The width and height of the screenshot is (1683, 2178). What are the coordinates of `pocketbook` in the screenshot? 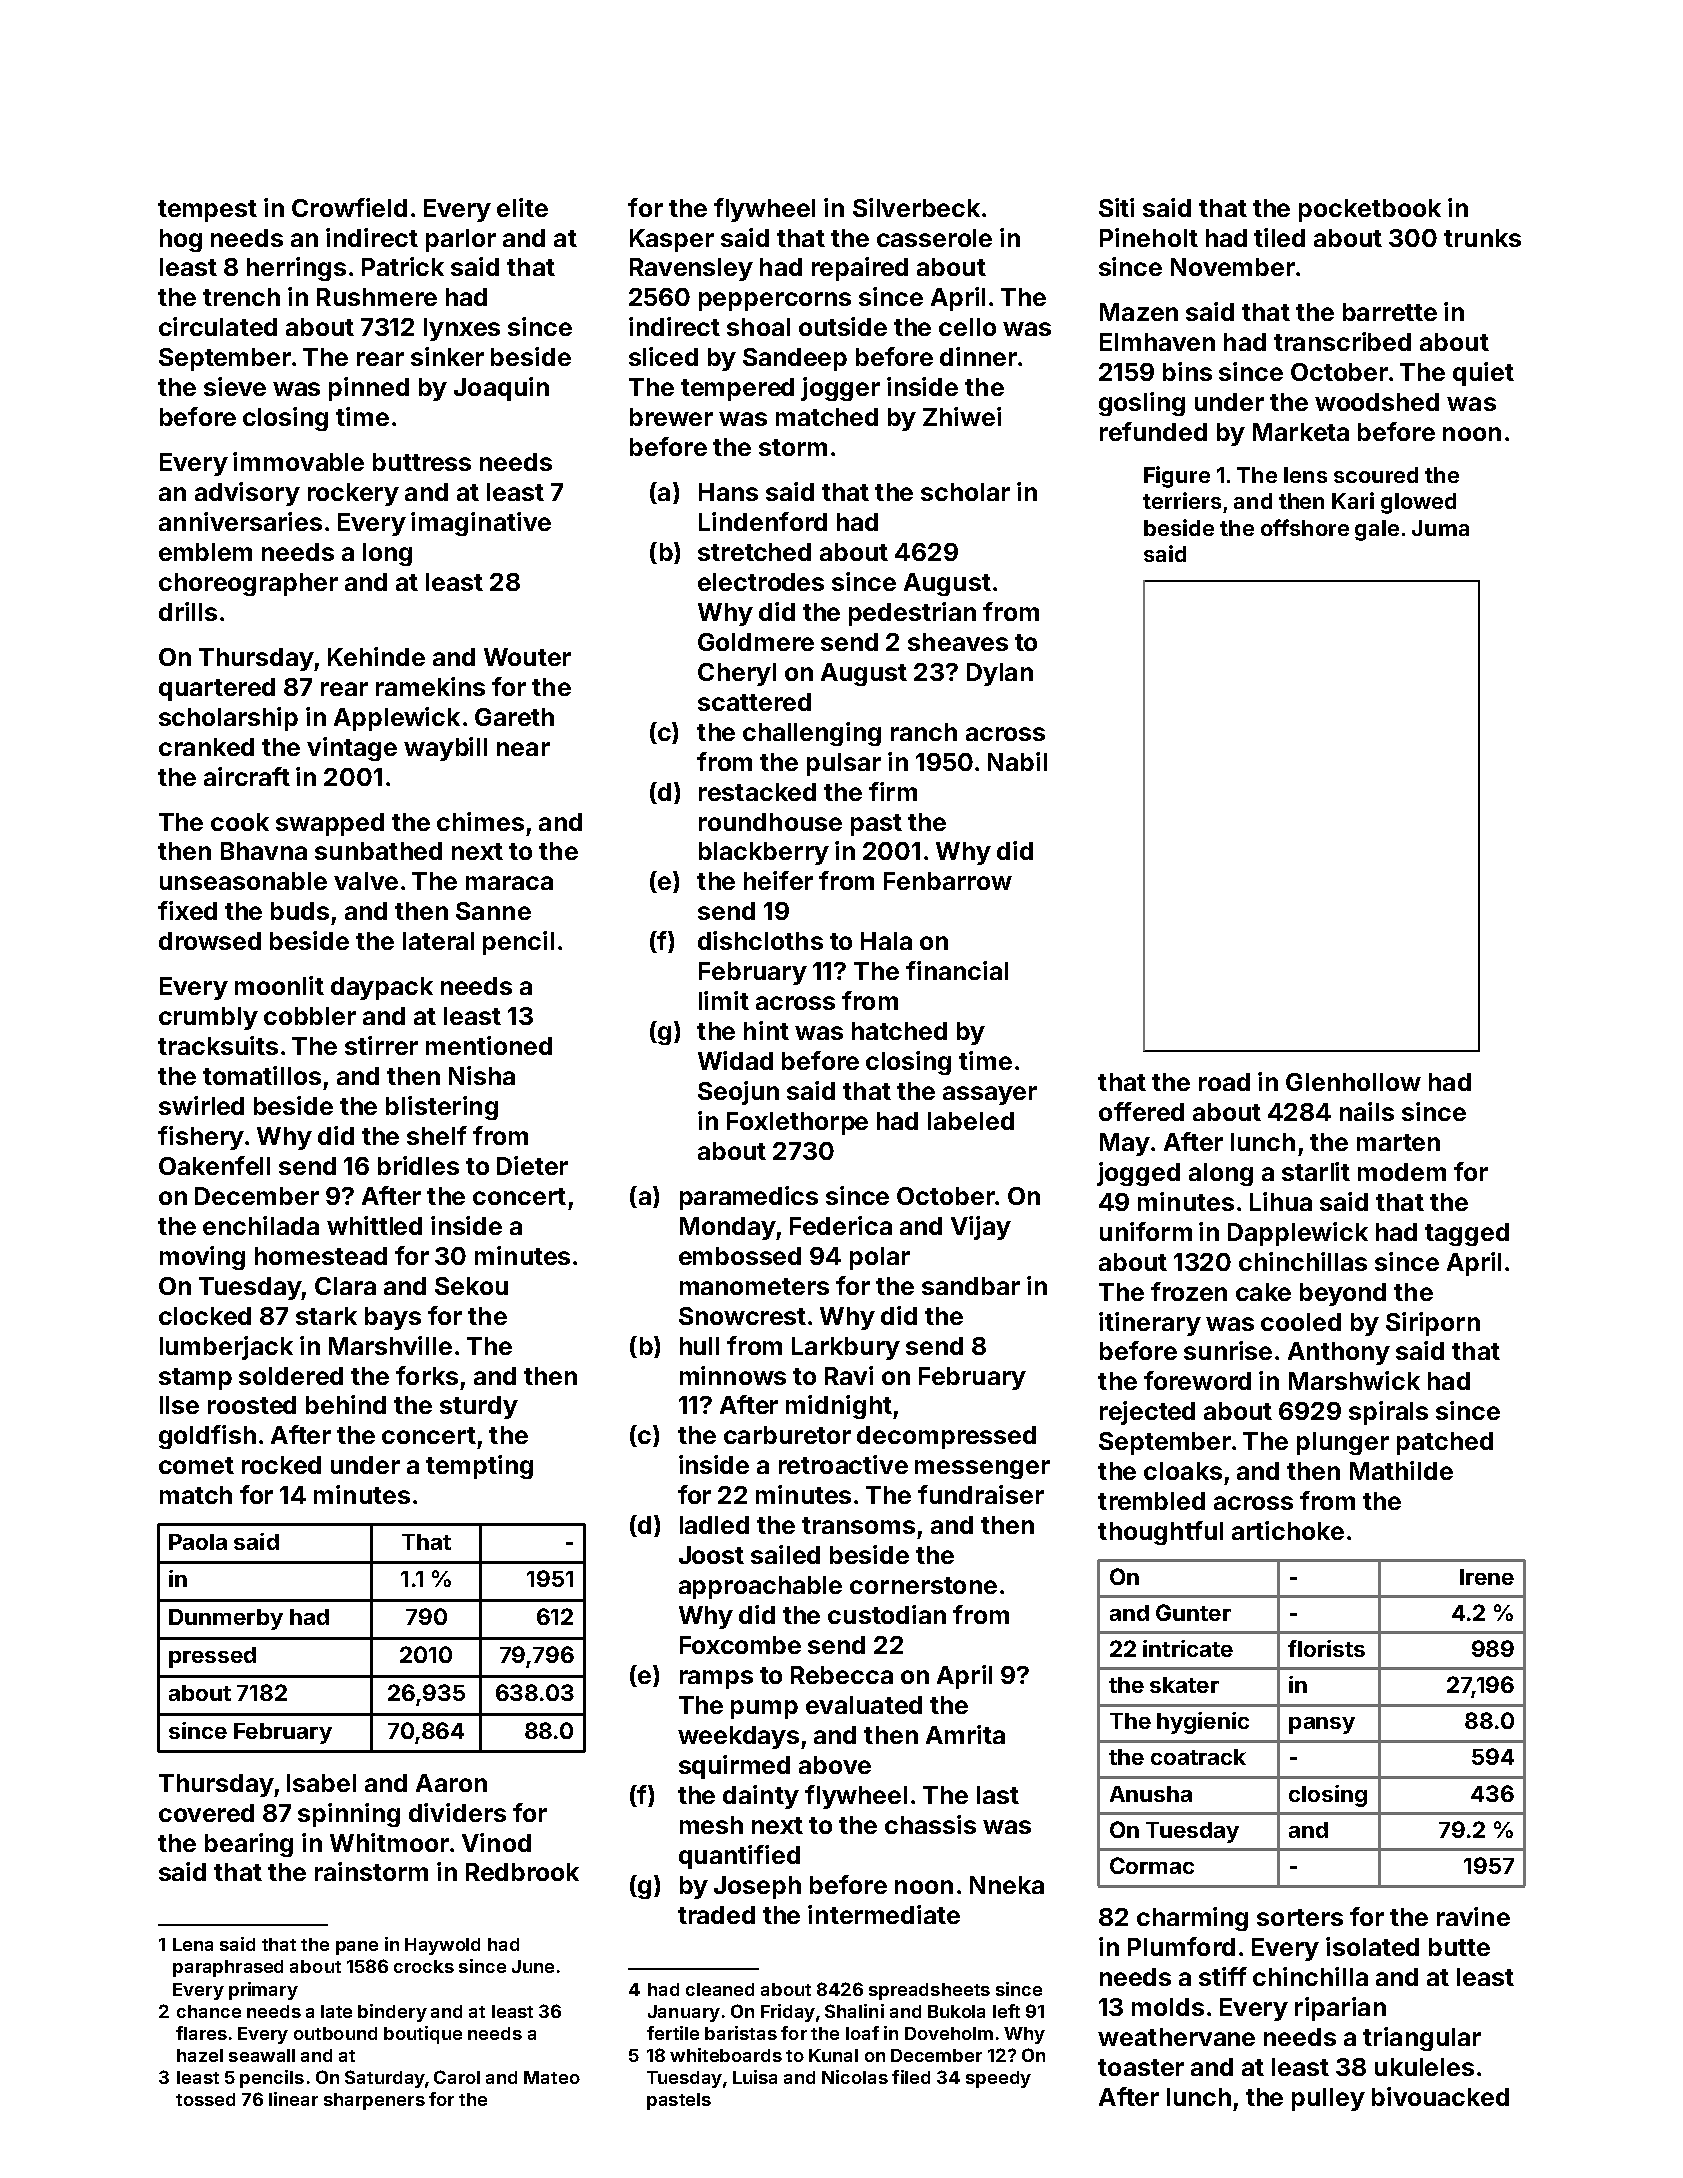 It's located at (1370, 210).
